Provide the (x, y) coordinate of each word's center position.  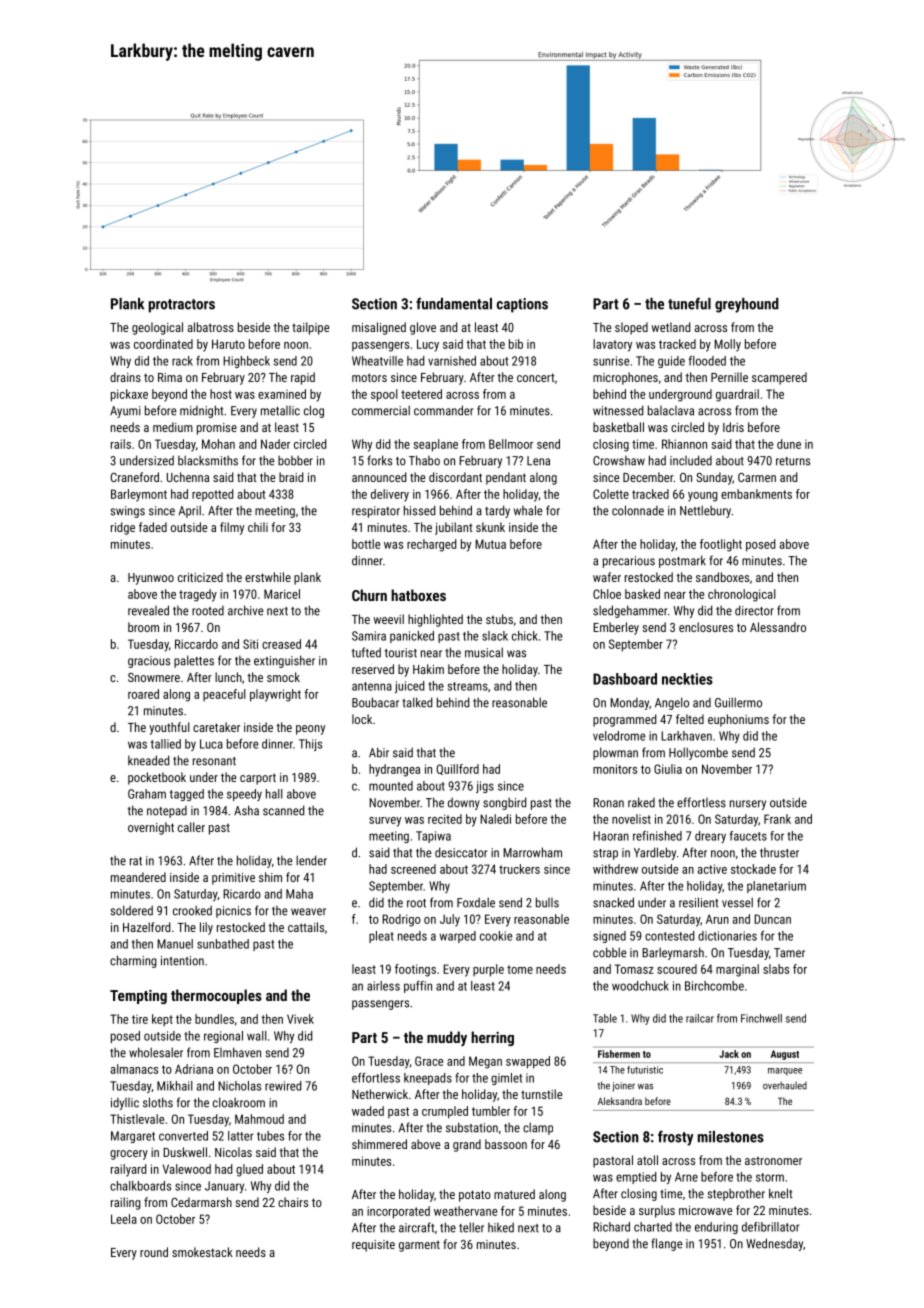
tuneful (689, 303)
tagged (187, 795)
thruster (779, 853)
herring (492, 1038)
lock (362, 719)
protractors (182, 306)
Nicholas (239, 1086)
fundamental (454, 303)
